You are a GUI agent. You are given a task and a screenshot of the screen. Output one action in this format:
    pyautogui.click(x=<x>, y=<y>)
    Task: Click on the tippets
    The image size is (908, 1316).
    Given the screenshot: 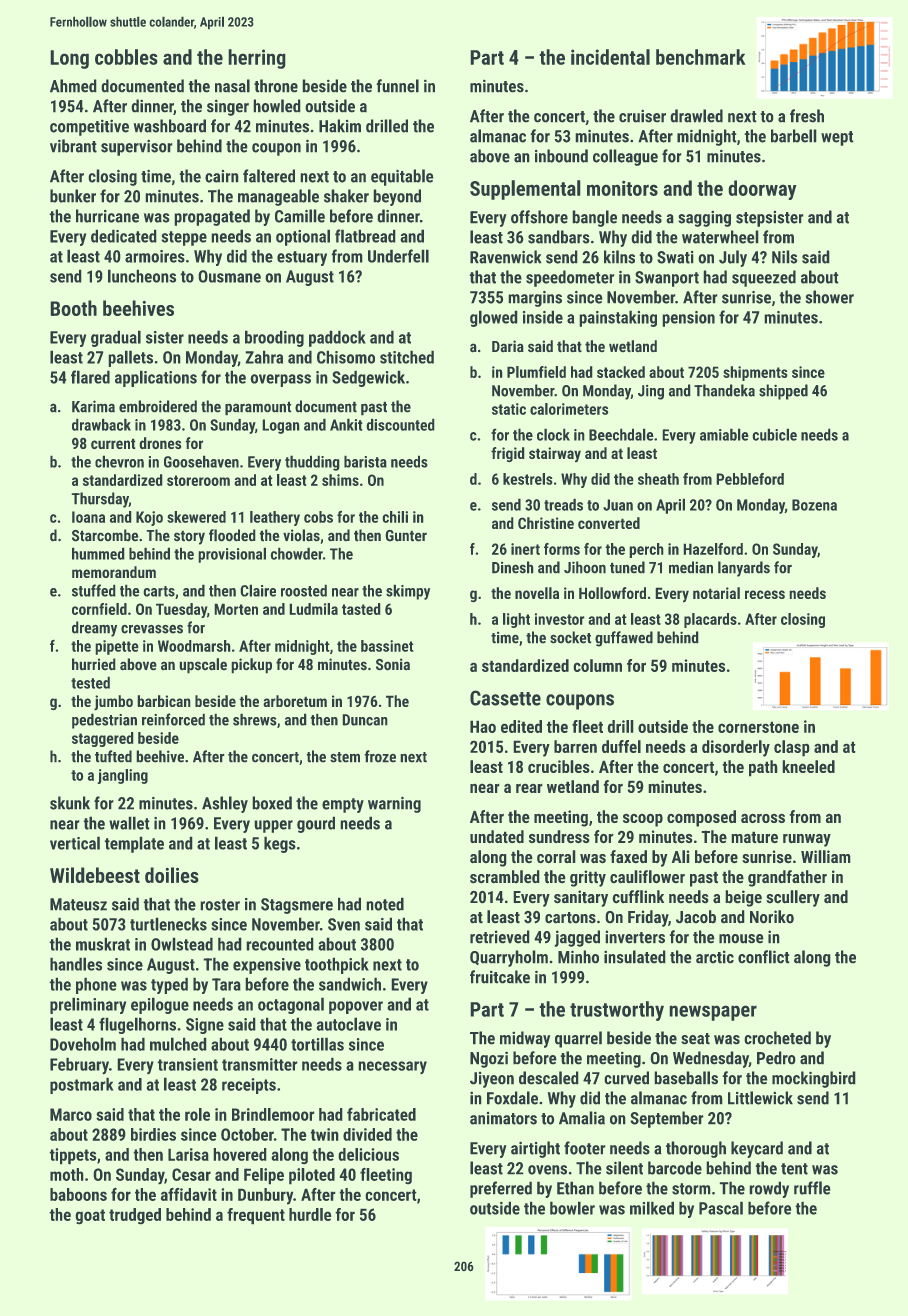 What is the action you would take?
    pyautogui.click(x=73, y=1156)
